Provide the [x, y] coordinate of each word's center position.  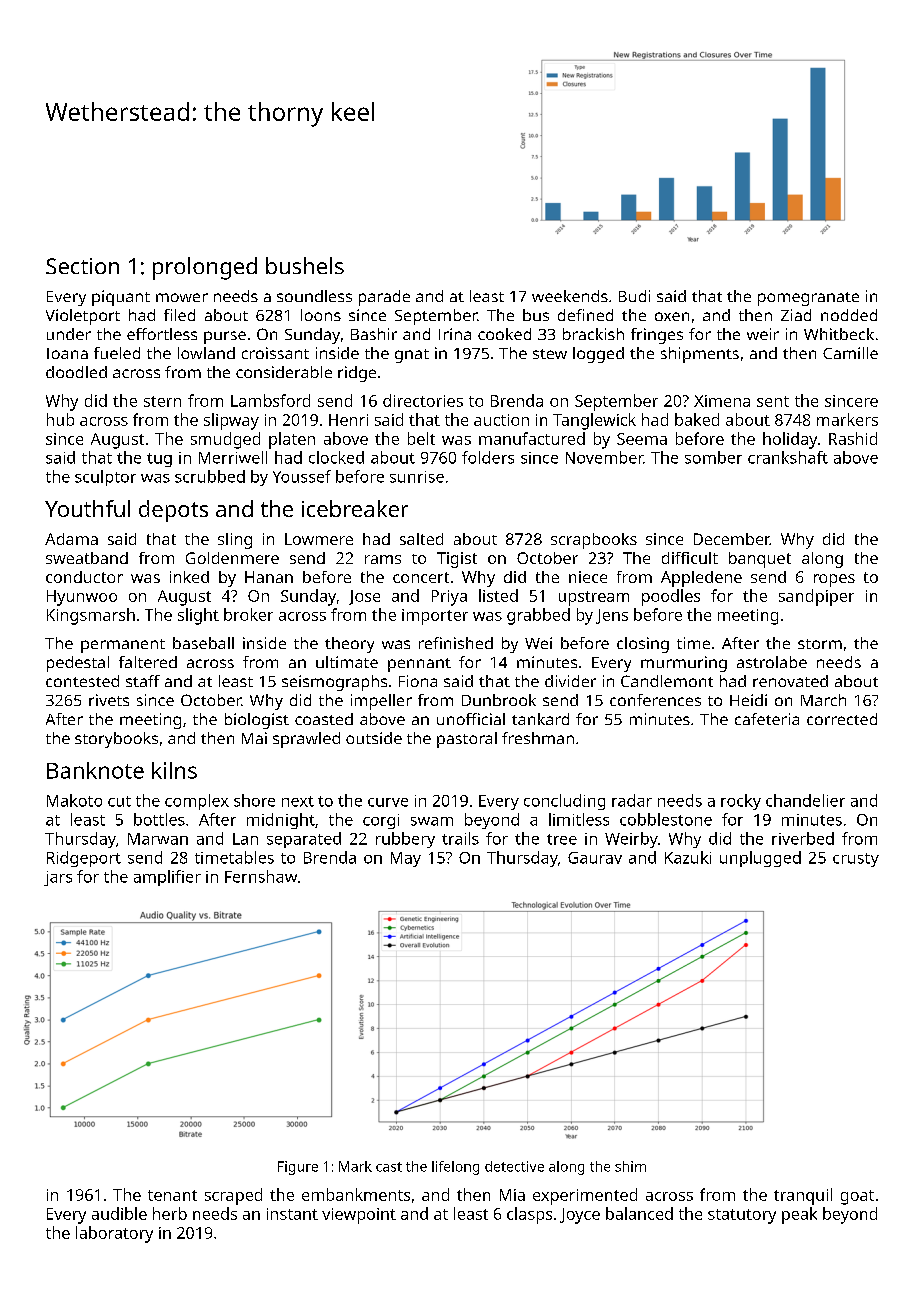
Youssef [302, 476]
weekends [570, 296]
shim [630, 1166]
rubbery [405, 840]
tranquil [803, 1196]
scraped [233, 1196]
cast [389, 1167]
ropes [834, 580]
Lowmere [319, 539]
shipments [700, 355]
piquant [121, 298]
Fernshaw [261, 876]
